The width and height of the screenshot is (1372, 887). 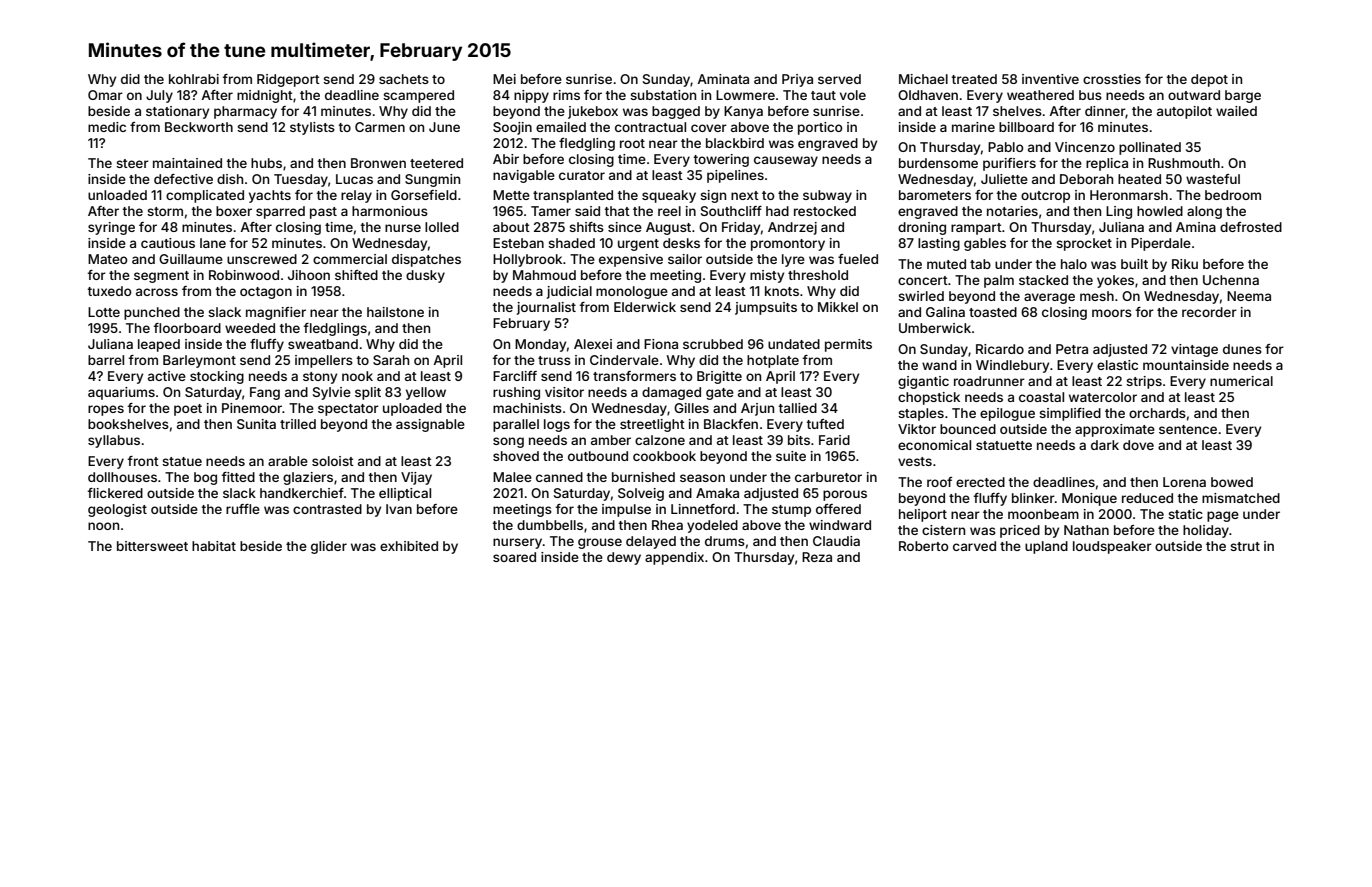 I want to click on tallied, so click(x=797, y=408).
